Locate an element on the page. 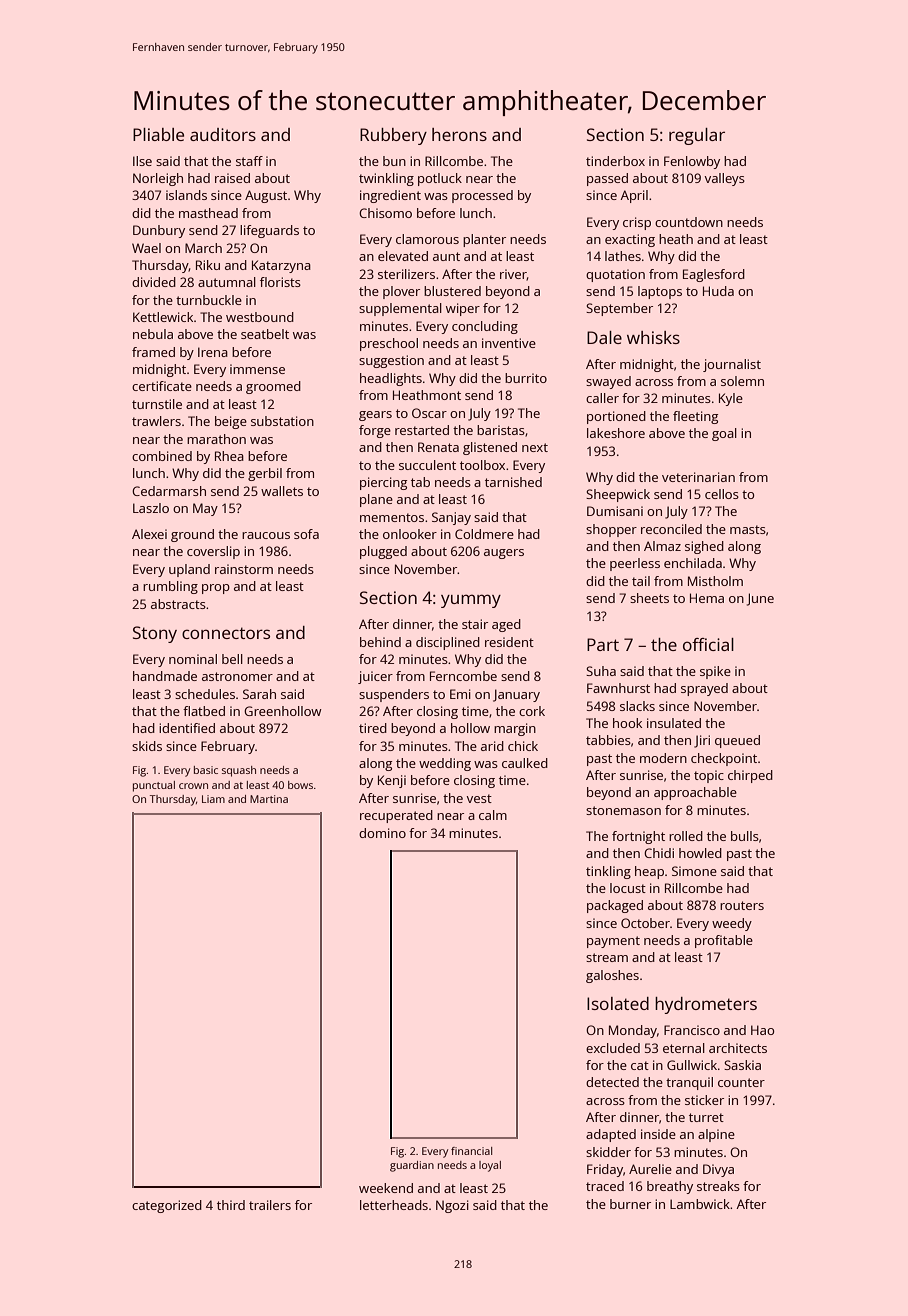 This page has height=1316, width=908. categorized is located at coordinates (167, 1206).
